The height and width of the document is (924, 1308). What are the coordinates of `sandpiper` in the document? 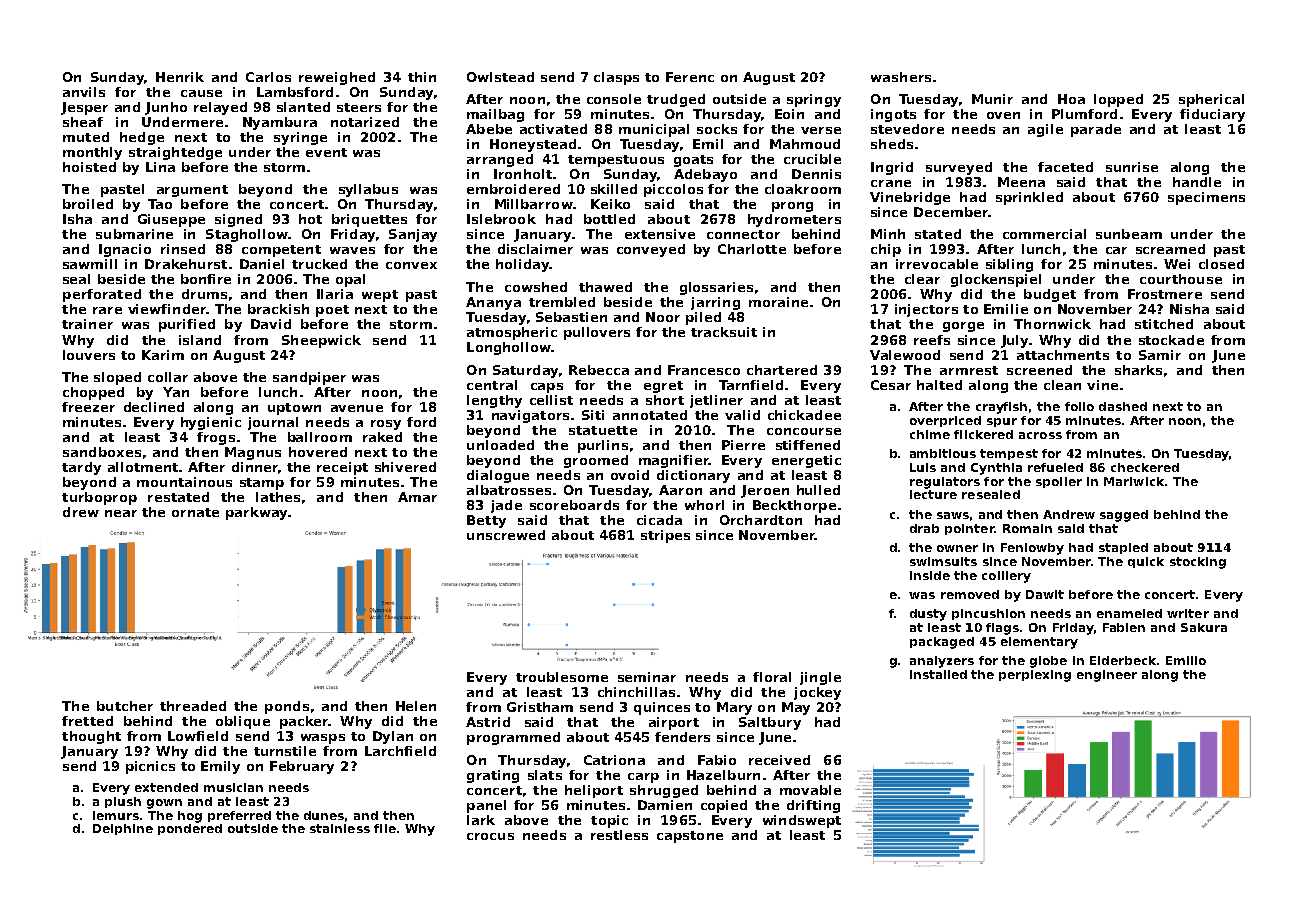 It's located at (309, 378).
